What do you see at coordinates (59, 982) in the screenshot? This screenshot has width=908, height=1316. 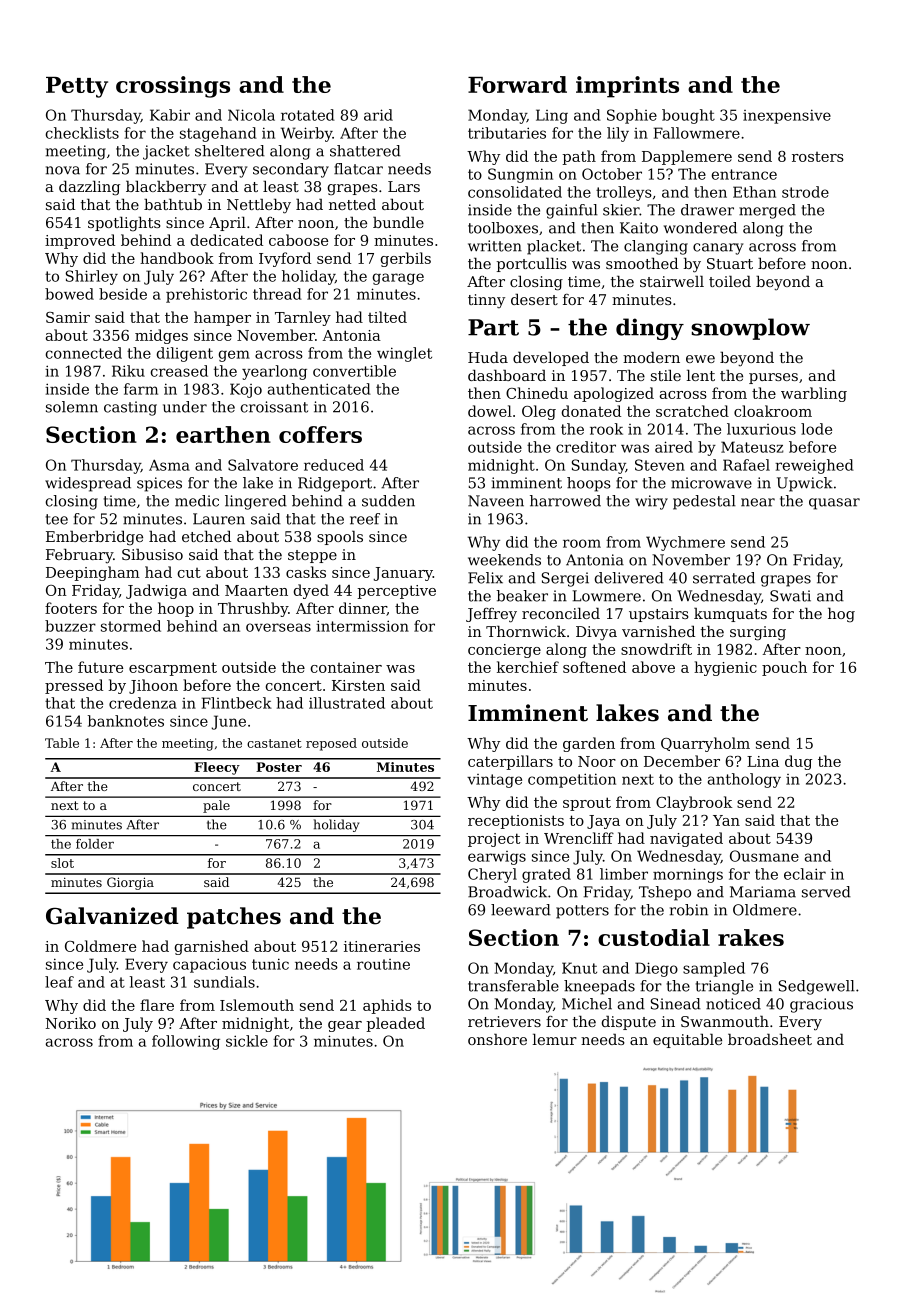 I see `leaf` at bounding box center [59, 982].
